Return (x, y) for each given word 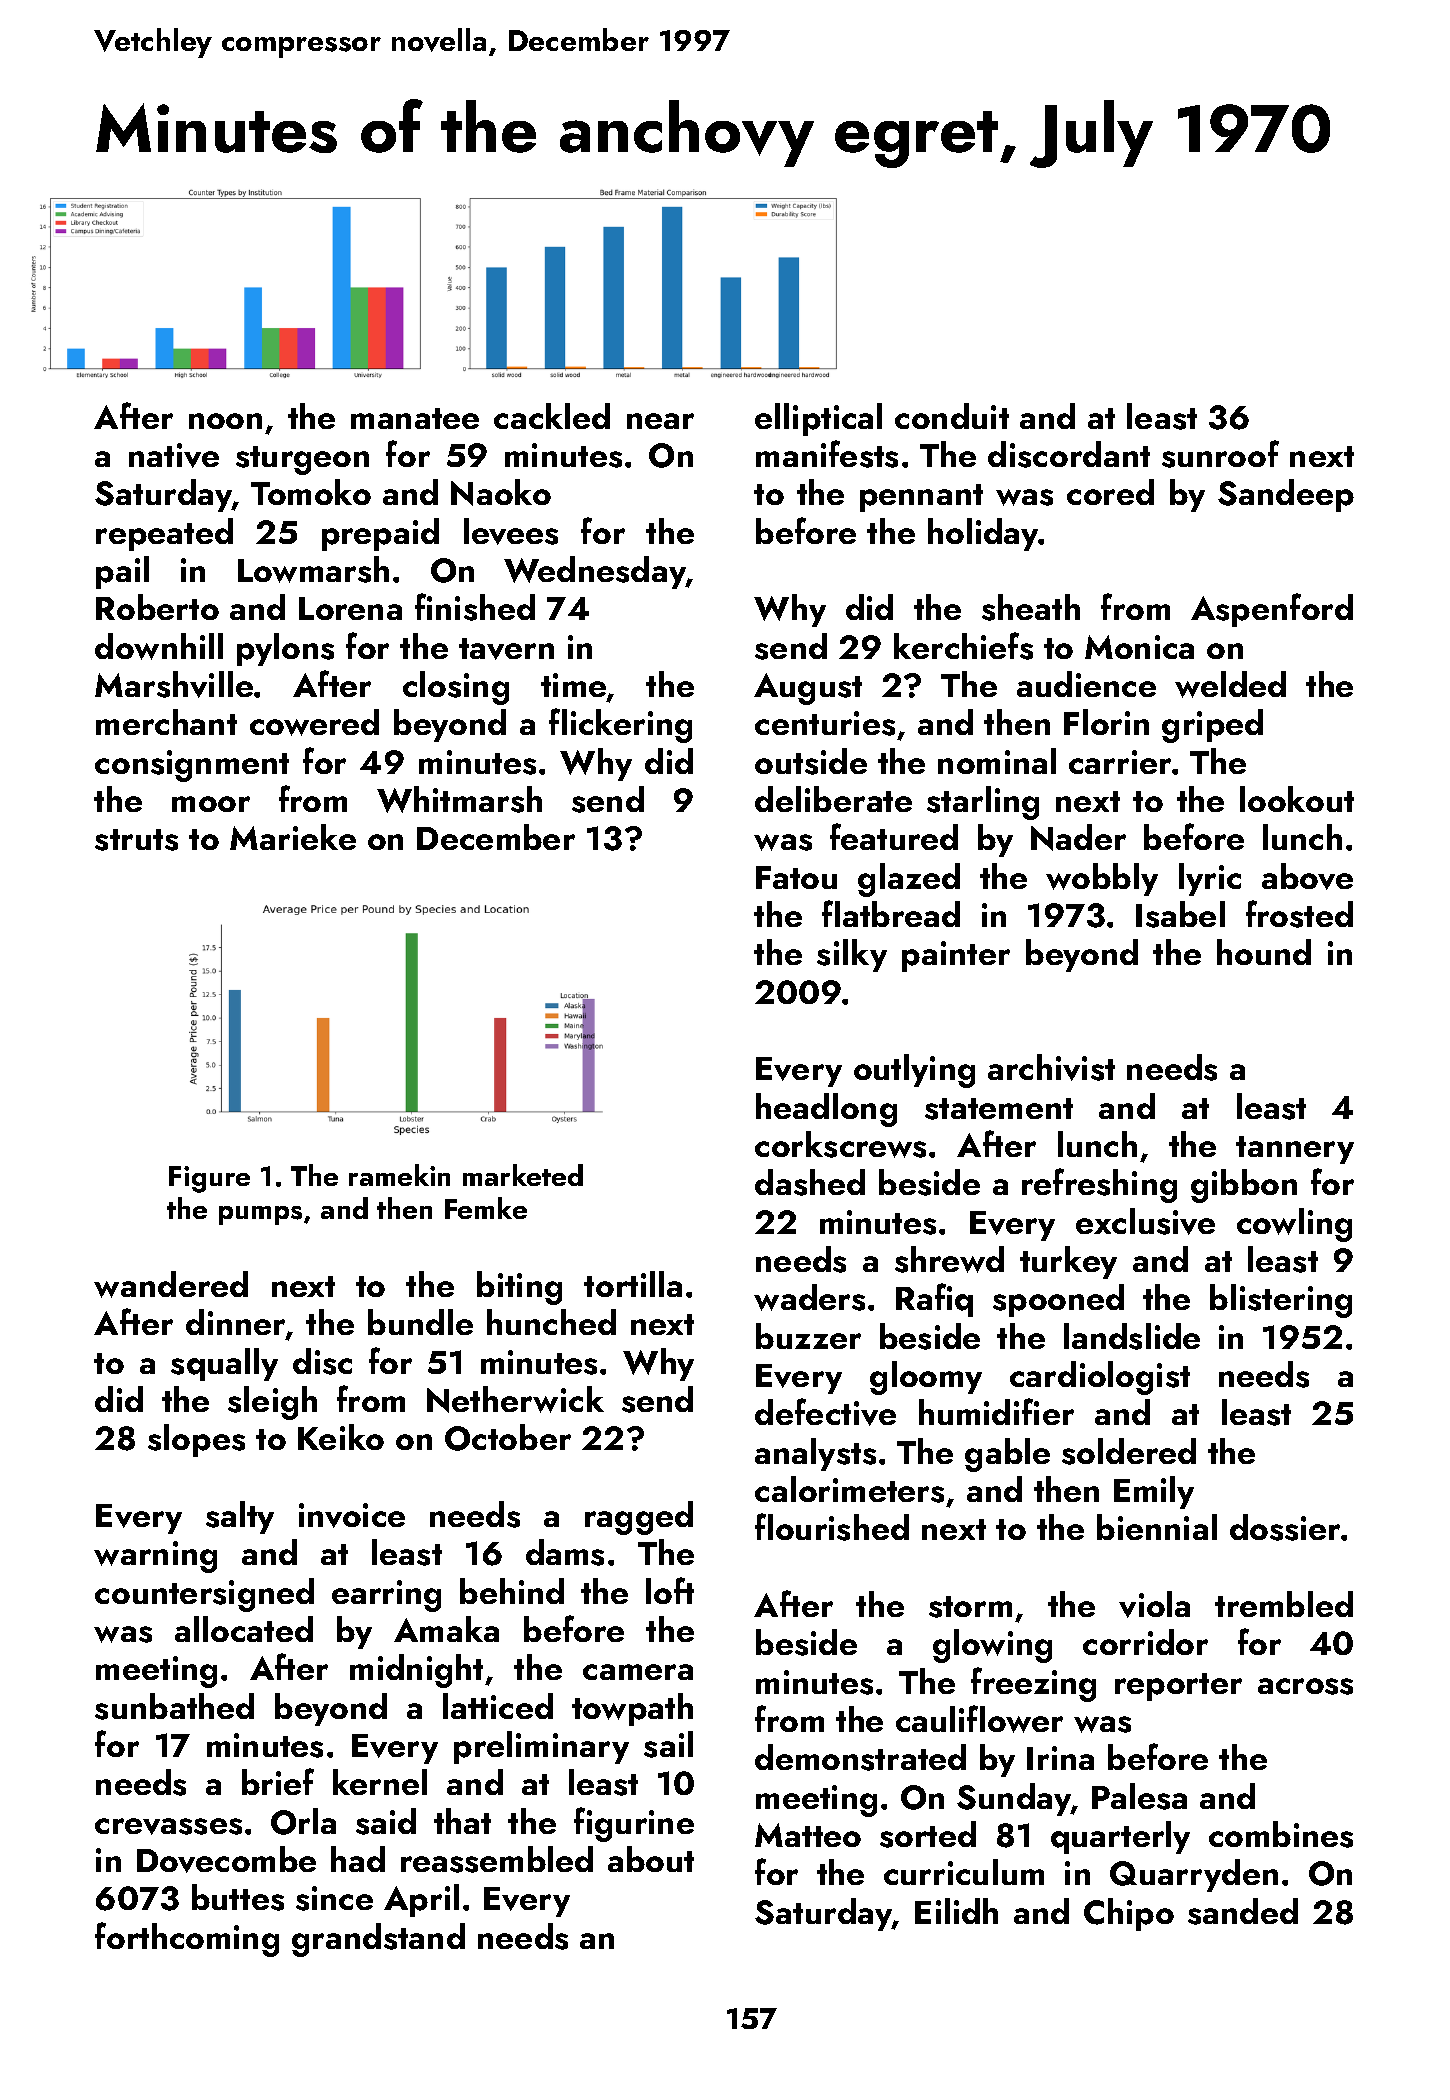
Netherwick (515, 1399)
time (573, 685)
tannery (1295, 1150)
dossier (1286, 1527)
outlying (914, 1071)
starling (983, 803)
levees (511, 531)
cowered (314, 722)
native (174, 455)
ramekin (399, 1175)
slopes (196, 1440)
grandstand (378, 1940)
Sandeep (1286, 495)
